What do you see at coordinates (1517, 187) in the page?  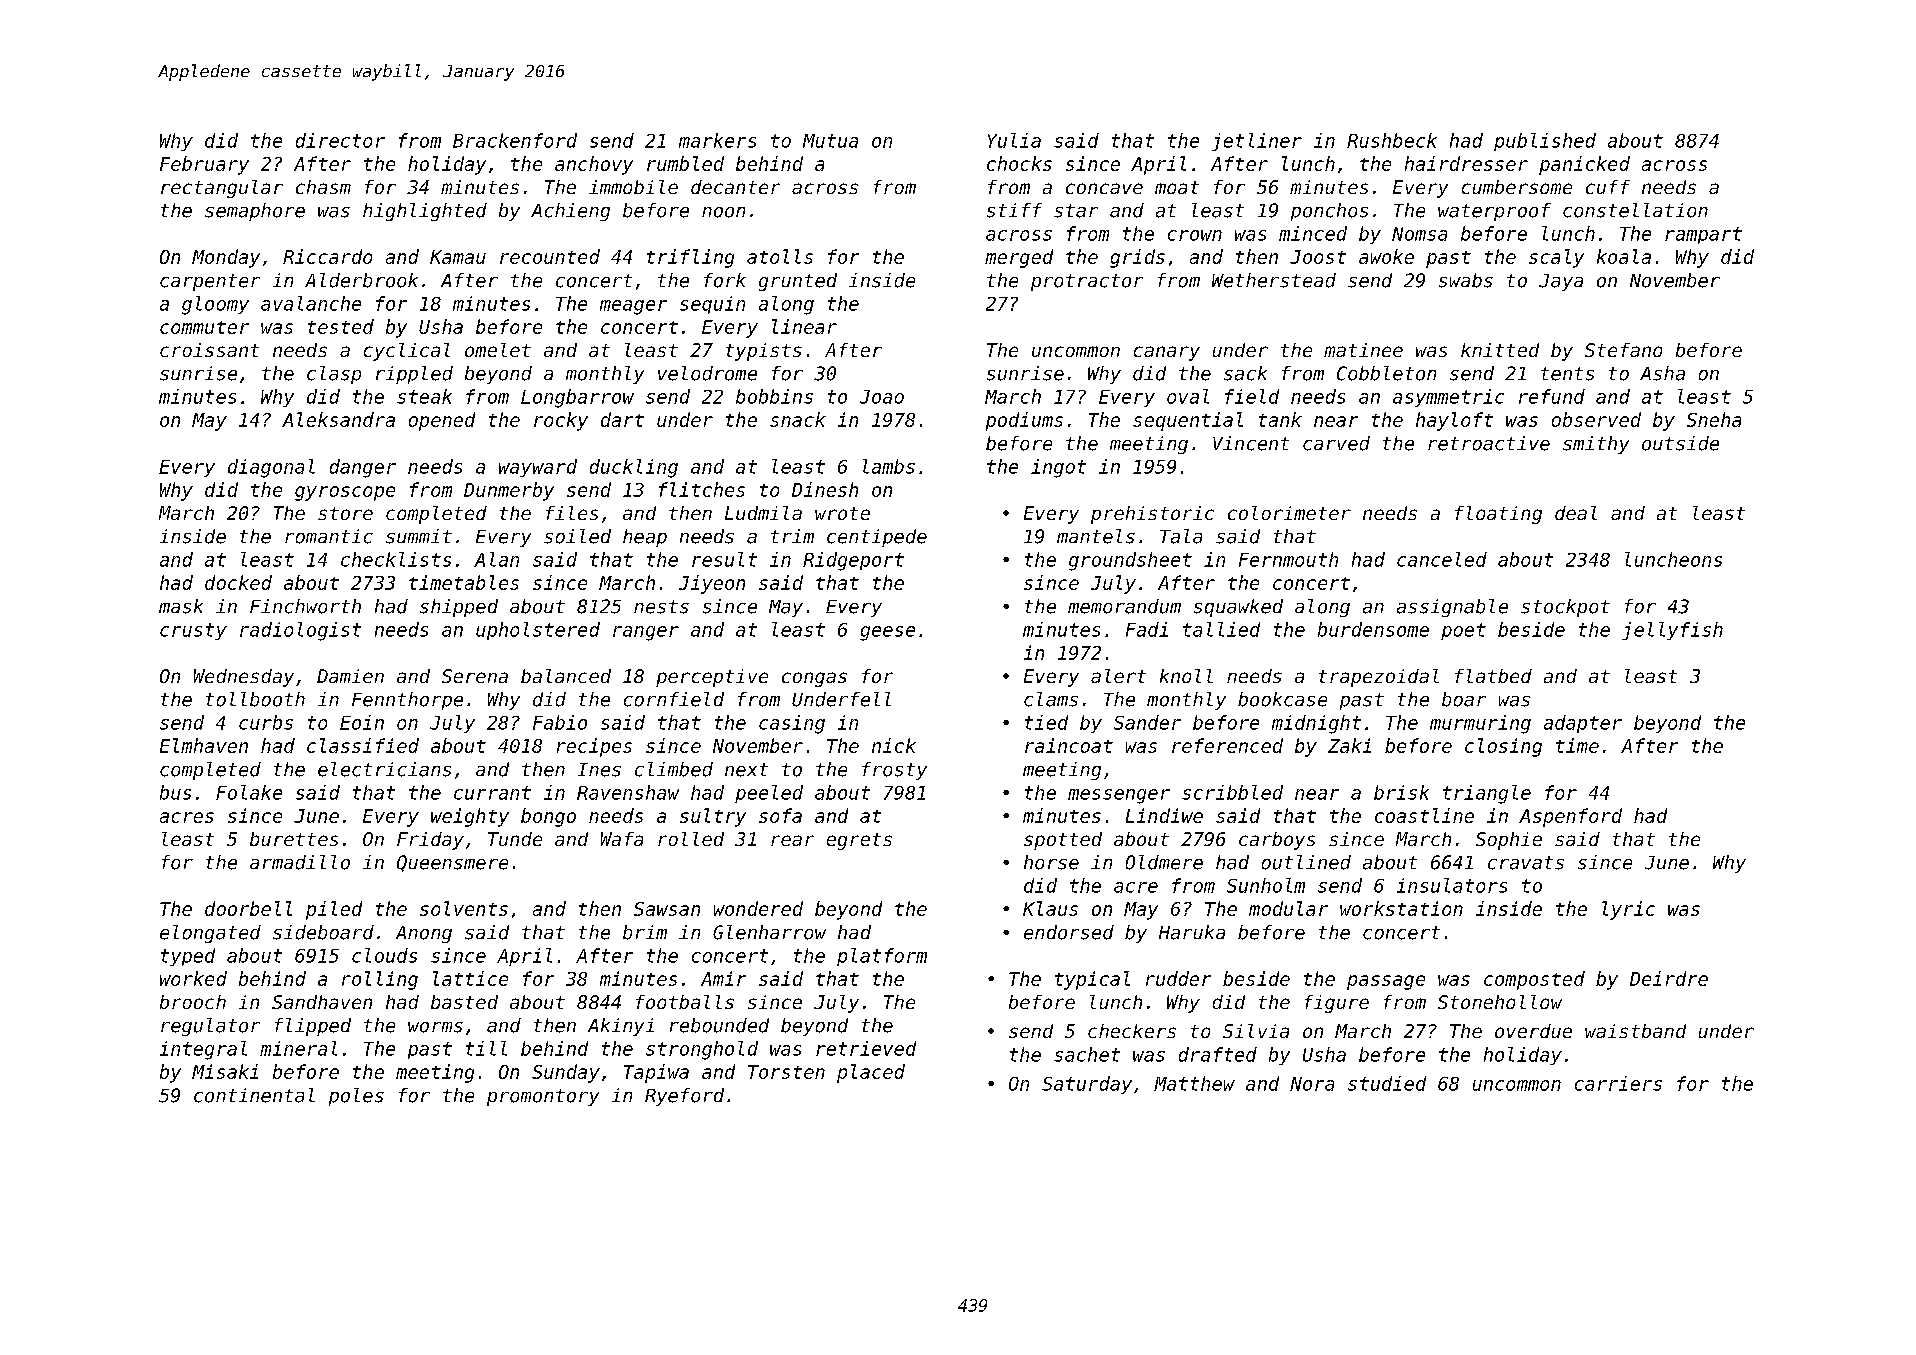 I see `cumbersome` at bounding box center [1517, 187].
